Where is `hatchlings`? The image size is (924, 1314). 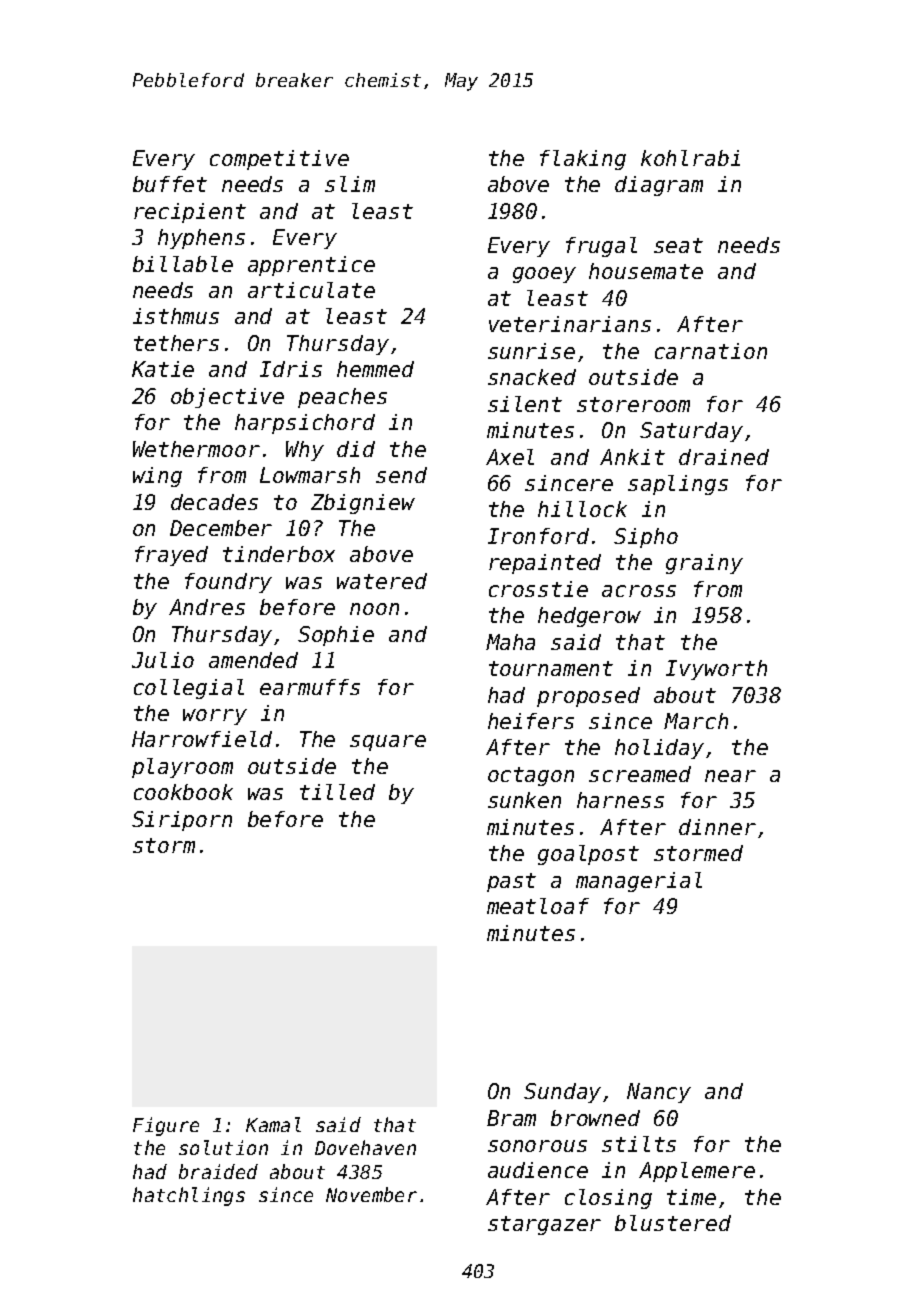 hatchlings is located at coordinates (189, 1196).
